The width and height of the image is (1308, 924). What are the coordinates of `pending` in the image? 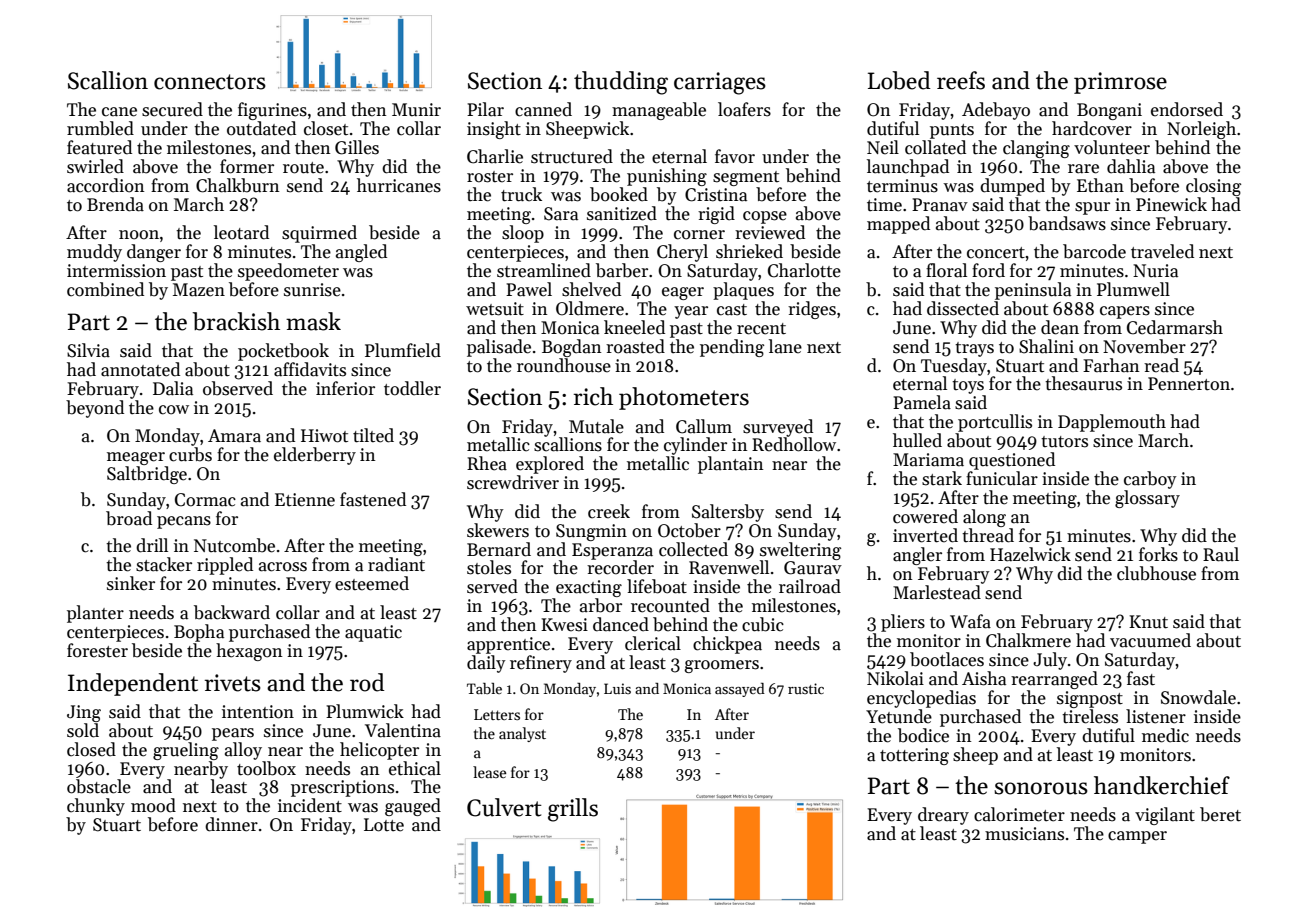 It's located at (732, 348).
